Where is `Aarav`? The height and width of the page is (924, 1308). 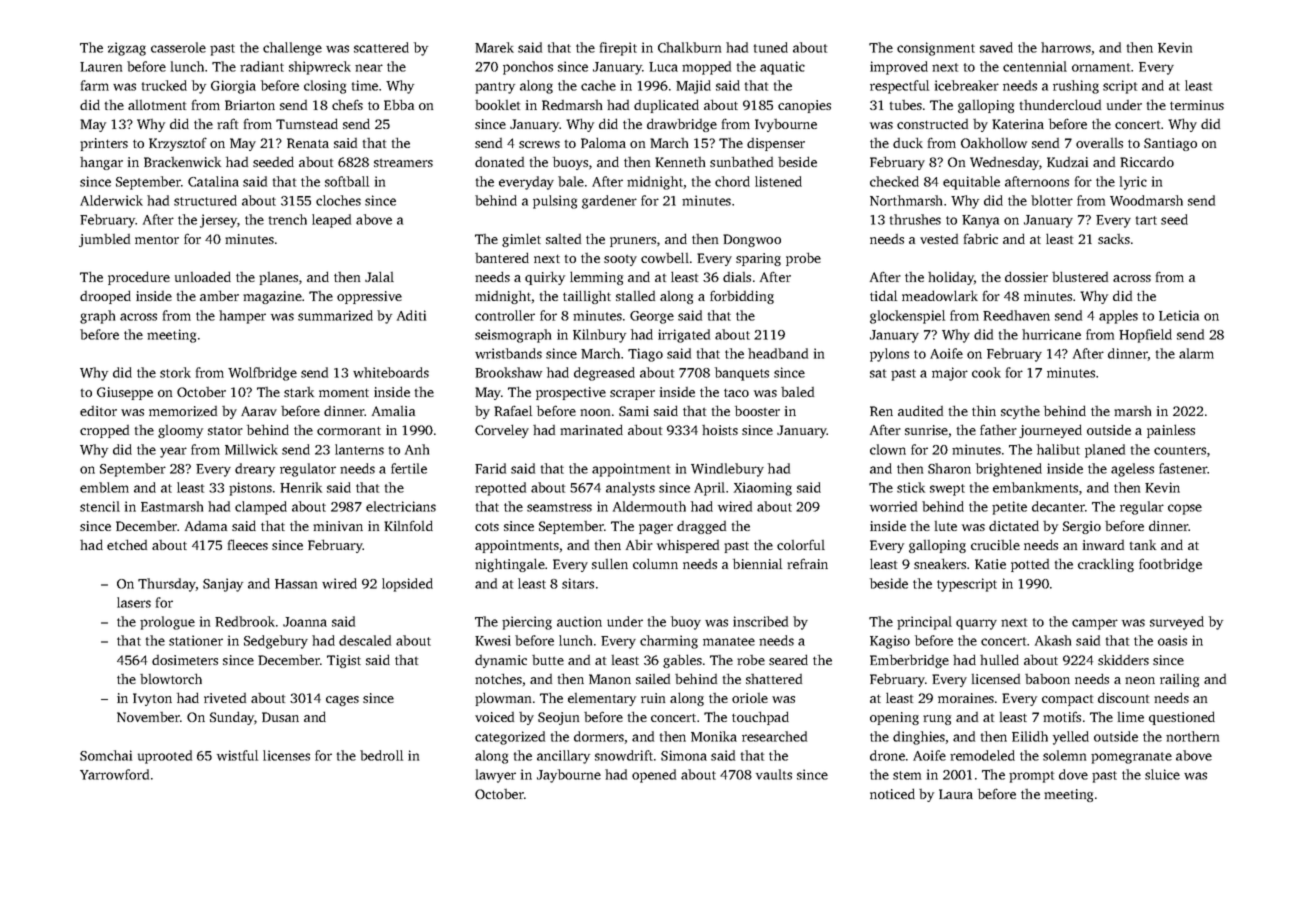
Aarav is located at coordinates (259, 411).
